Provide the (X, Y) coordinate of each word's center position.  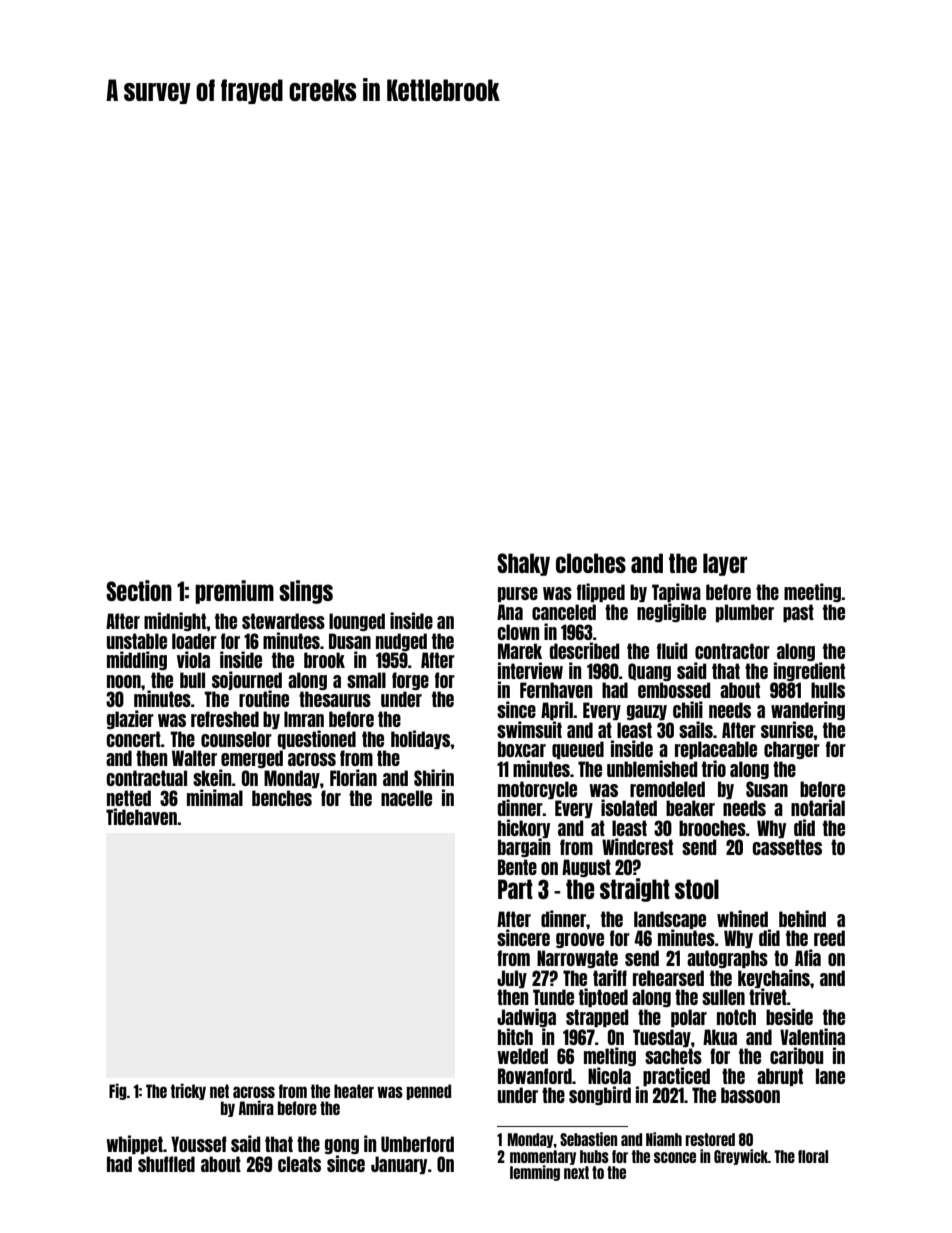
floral (813, 1156)
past (798, 613)
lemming (535, 1173)
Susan (767, 789)
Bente (517, 867)
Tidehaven (141, 816)
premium (234, 592)
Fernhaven (556, 690)
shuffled (166, 1164)
